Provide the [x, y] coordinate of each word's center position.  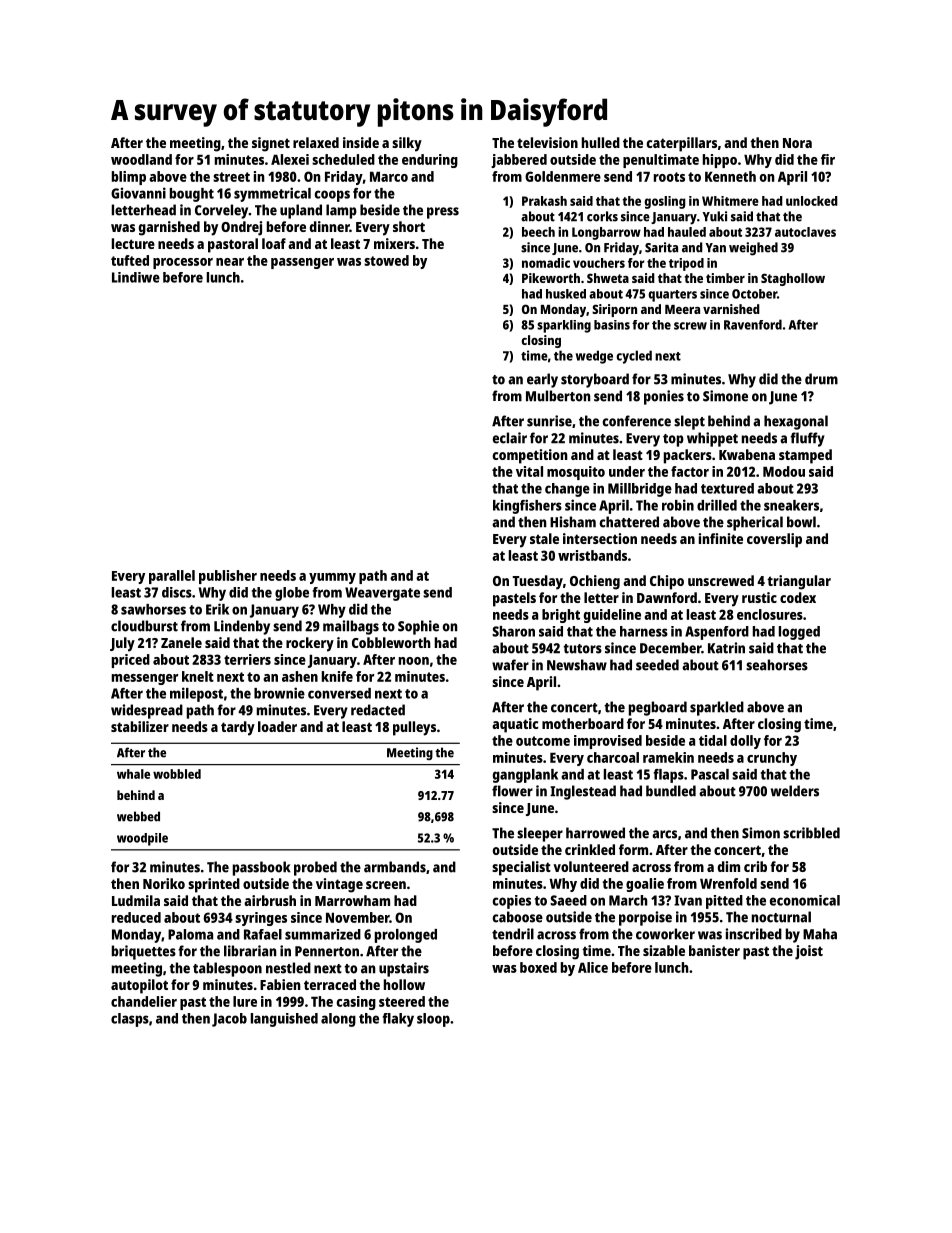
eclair [510, 438]
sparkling [564, 326]
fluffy [807, 439]
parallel [172, 577]
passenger [302, 263]
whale [133, 774]
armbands [395, 867]
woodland [141, 159]
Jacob [229, 1020]
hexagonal [796, 422]
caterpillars [682, 144]
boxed [538, 967]
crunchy [772, 759]
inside [361, 142]
